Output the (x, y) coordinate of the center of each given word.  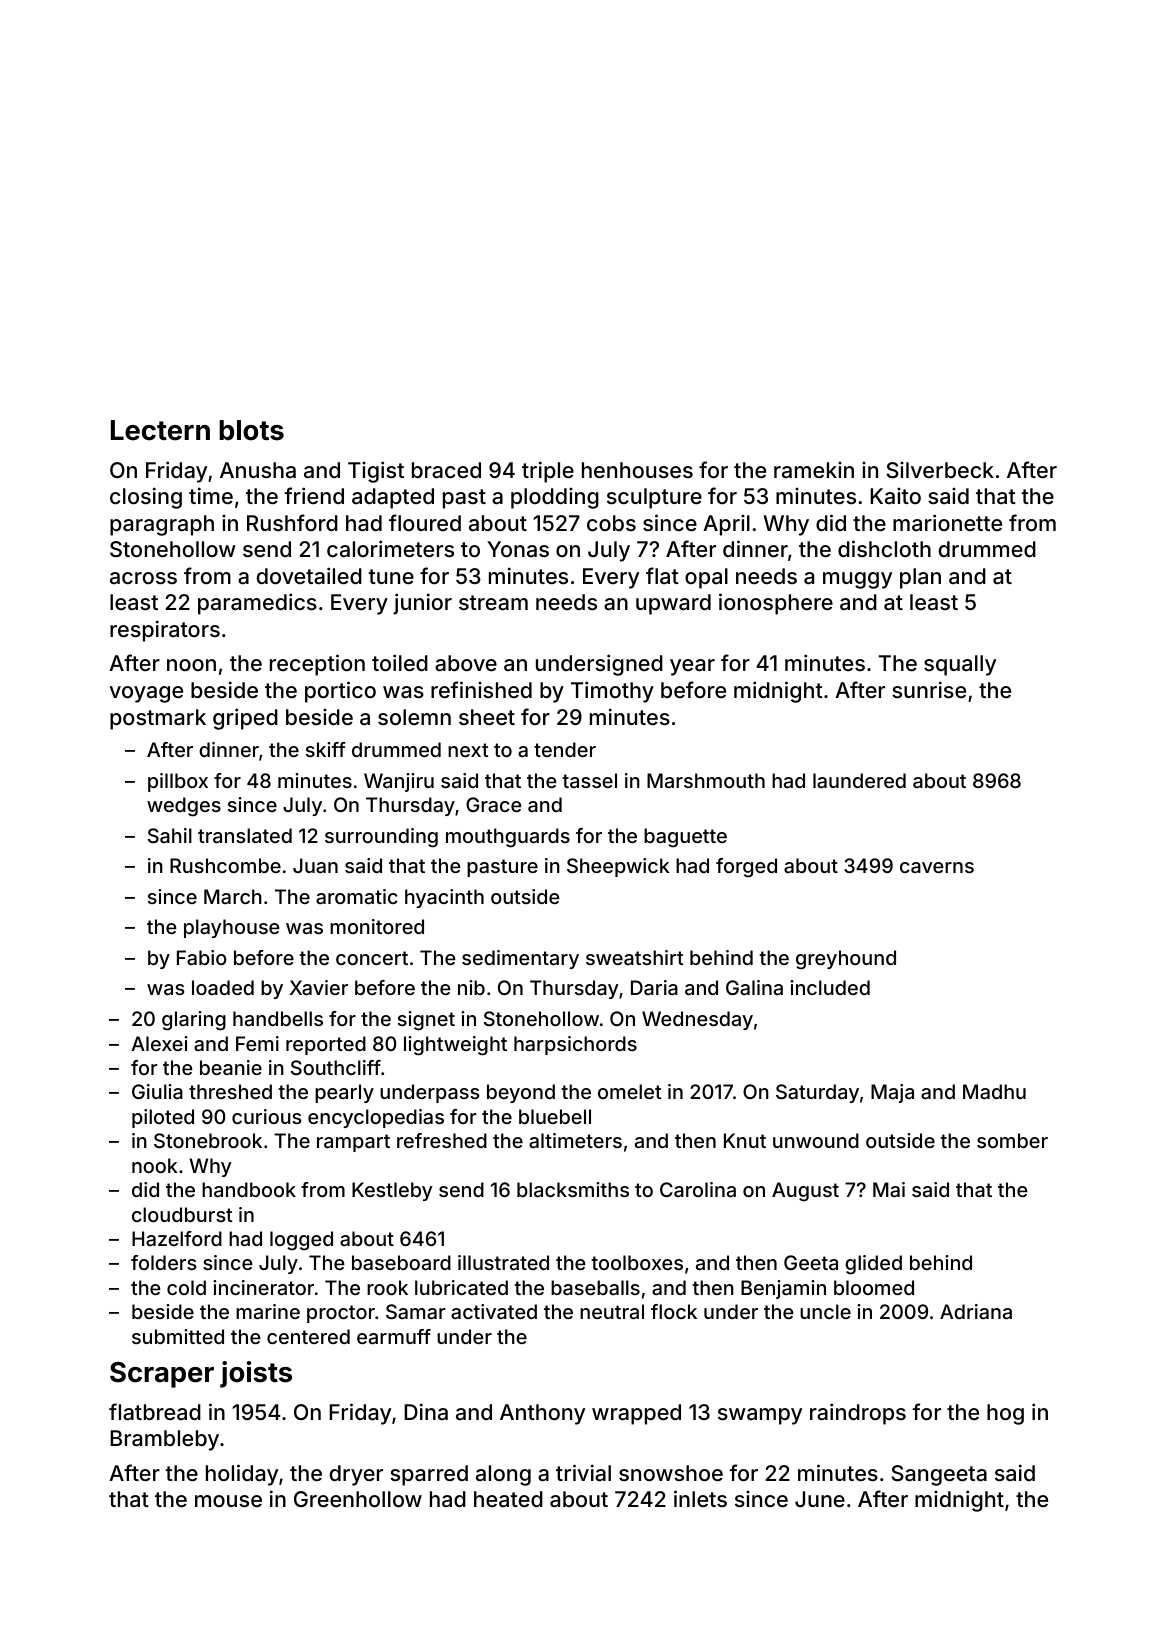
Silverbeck (940, 470)
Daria (654, 987)
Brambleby (164, 1440)
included (830, 987)
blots (251, 430)
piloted (163, 1118)
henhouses (637, 470)
